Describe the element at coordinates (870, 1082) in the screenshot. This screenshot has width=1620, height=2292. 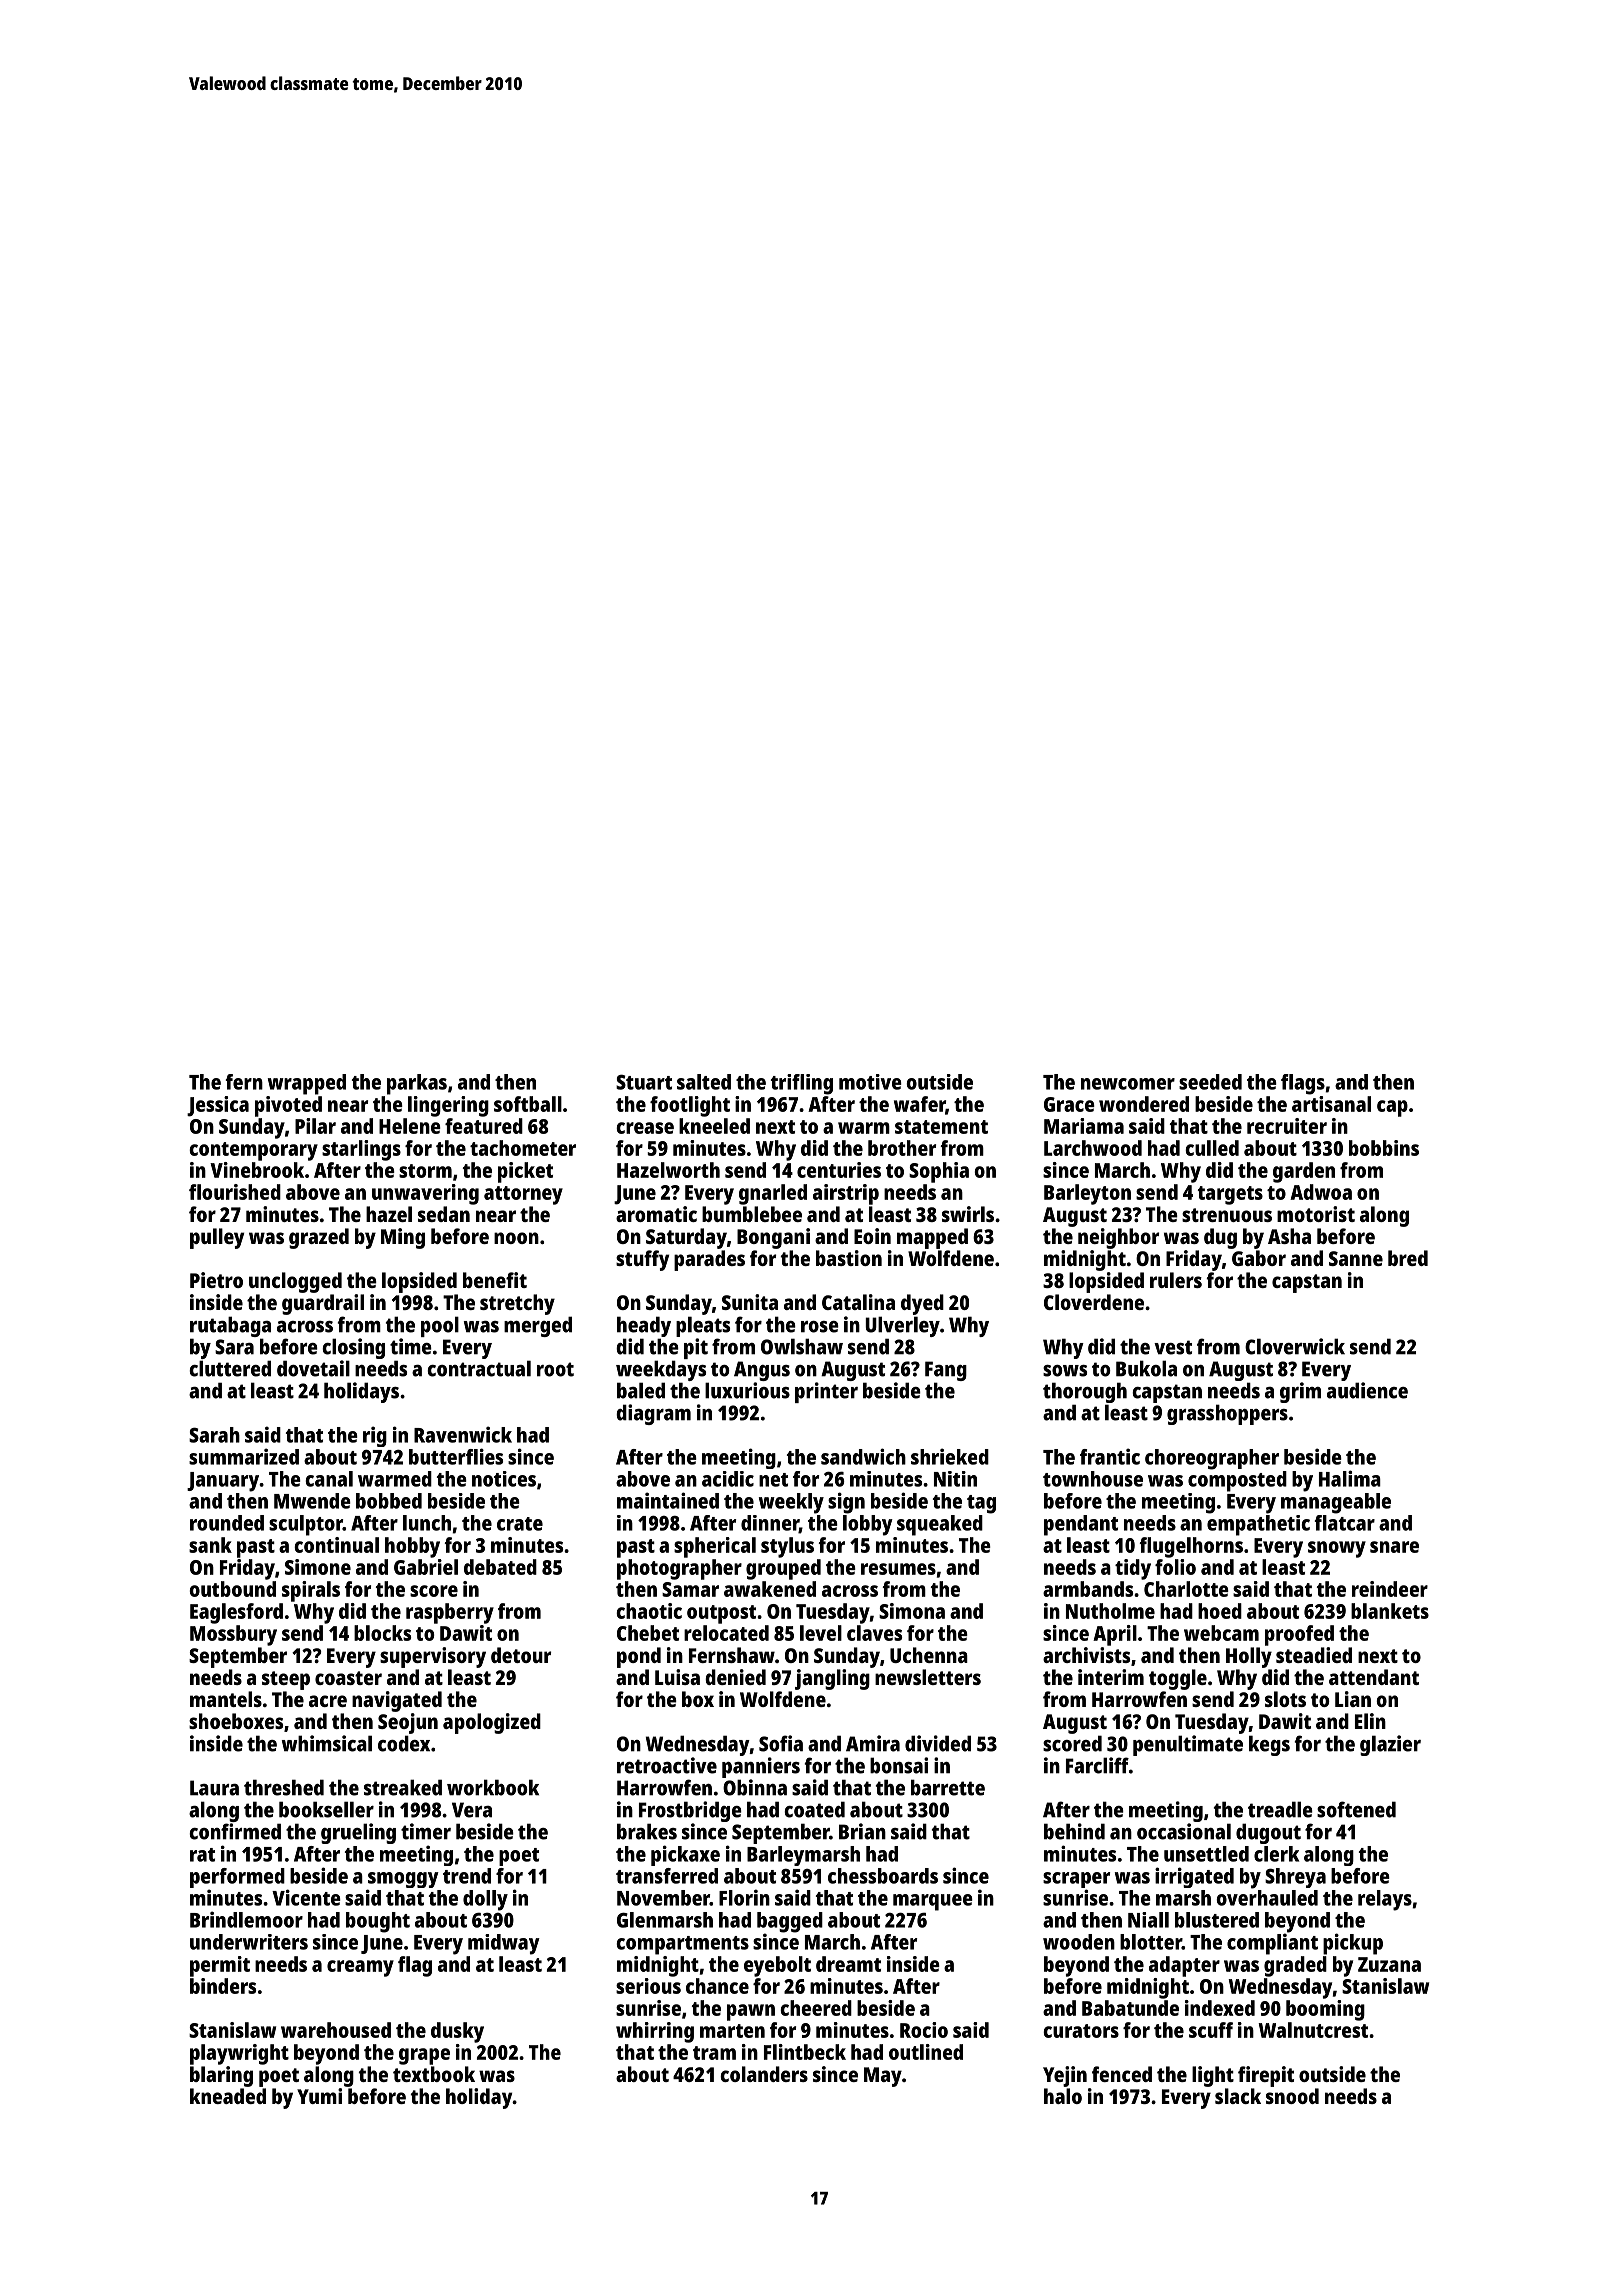
I see `motive` at that location.
